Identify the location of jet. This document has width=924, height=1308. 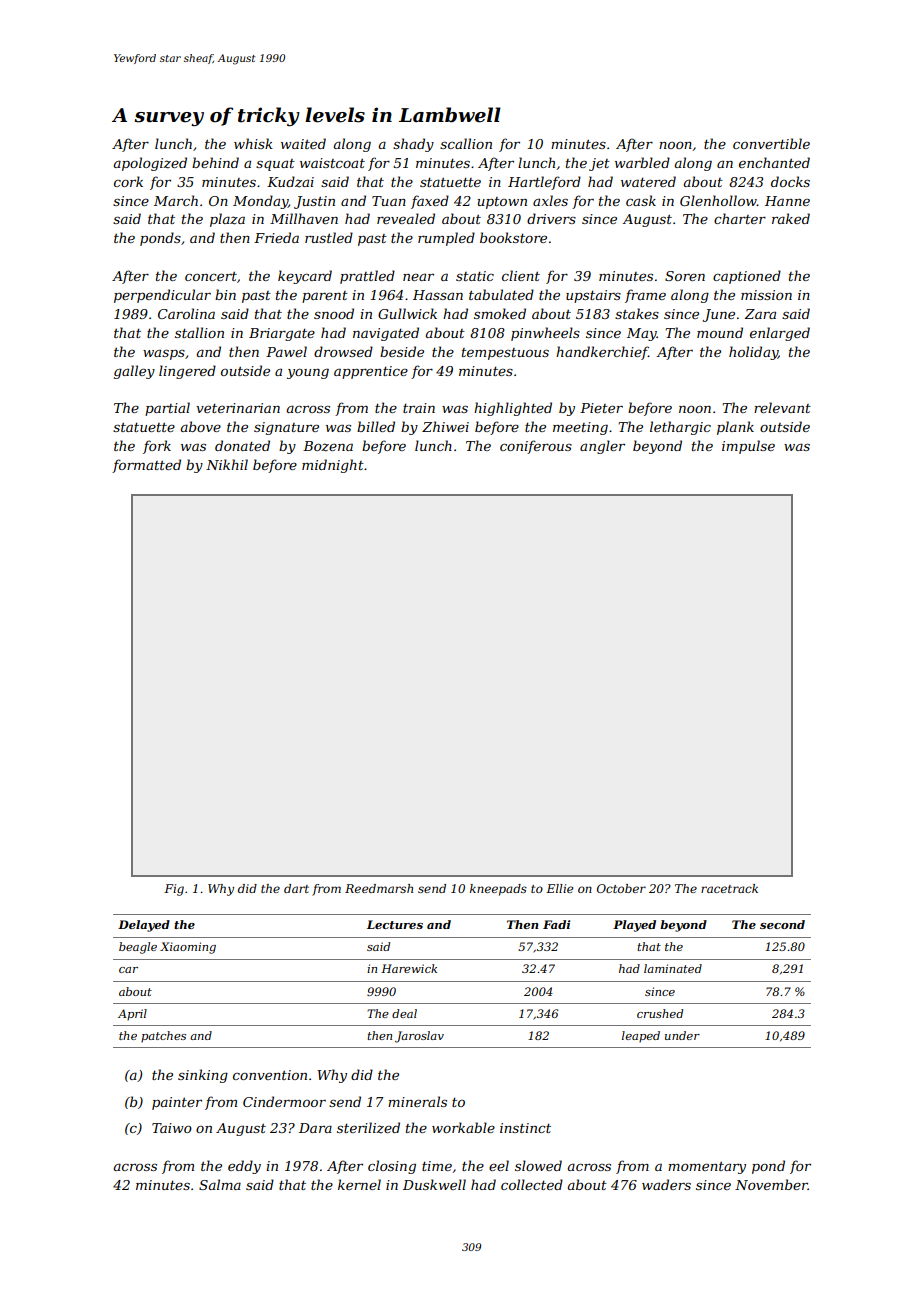
(599, 164).
